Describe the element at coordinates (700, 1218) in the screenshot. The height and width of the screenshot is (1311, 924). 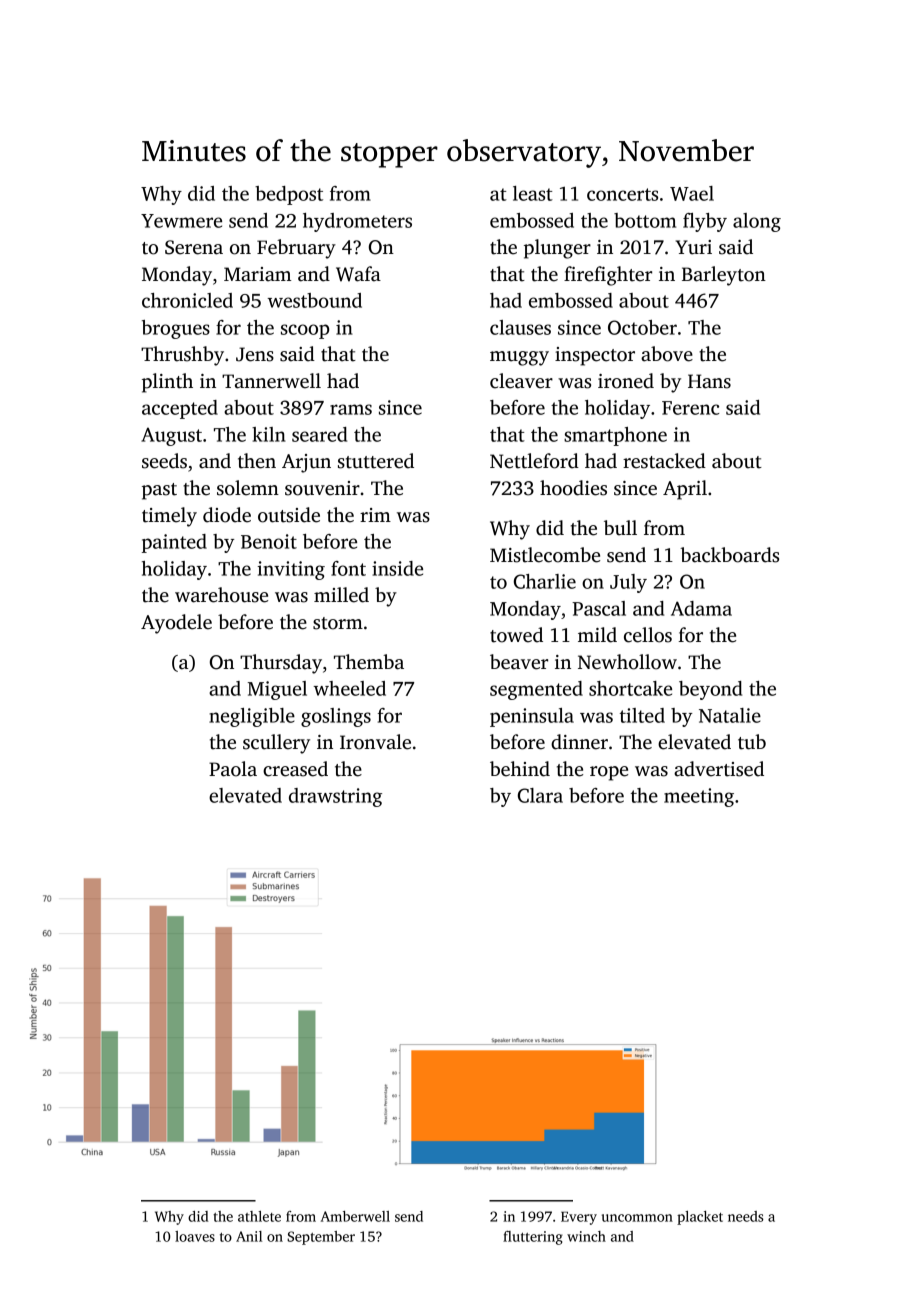
I see `placket` at that location.
